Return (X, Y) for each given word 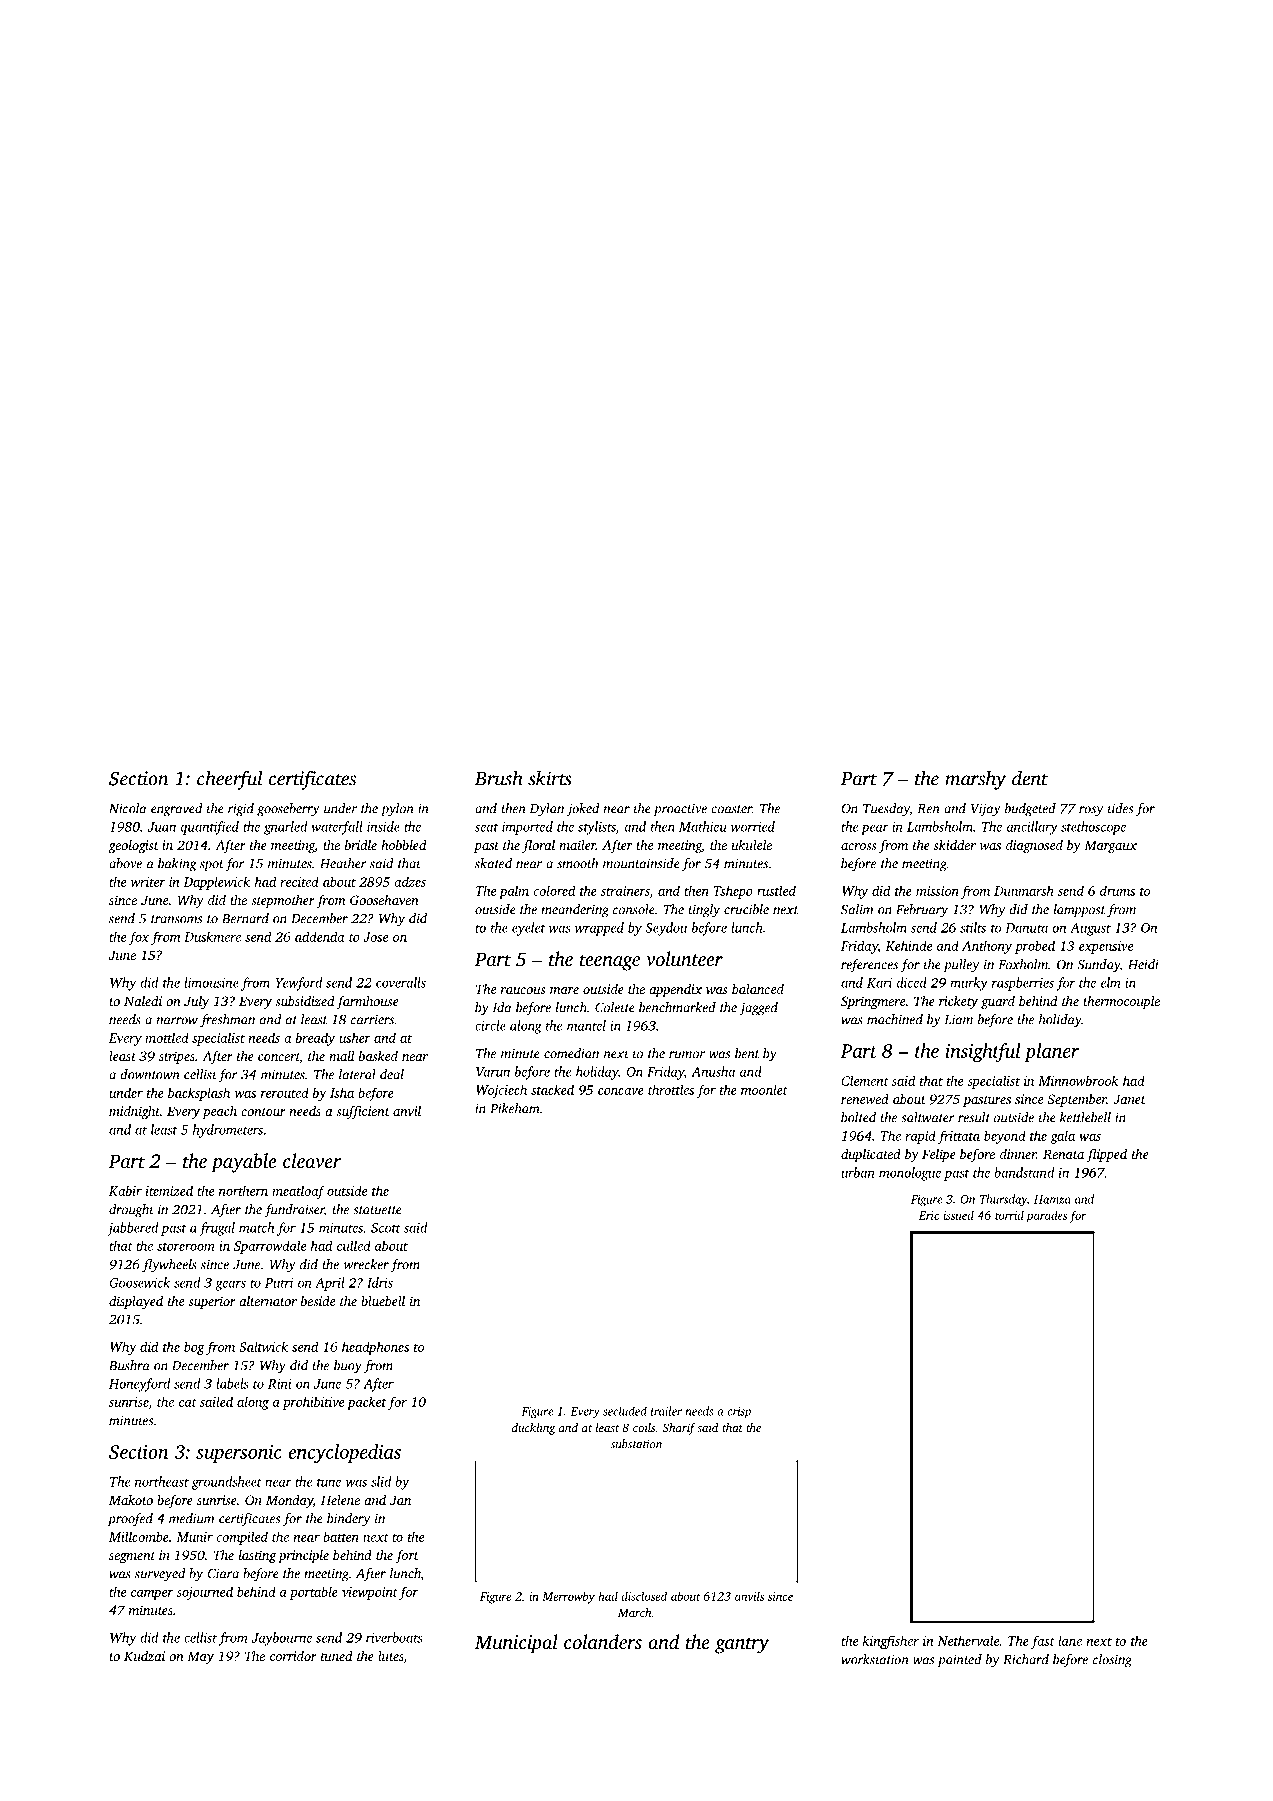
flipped (1106, 1155)
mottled (167, 1037)
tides (1120, 808)
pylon (397, 810)
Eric (929, 1215)
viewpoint (370, 1593)
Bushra (129, 1365)
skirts (550, 778)
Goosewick (139, 1282)
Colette (615, 1007)
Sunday (1098, 966)
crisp (739, 1412)
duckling (534, 1429)
